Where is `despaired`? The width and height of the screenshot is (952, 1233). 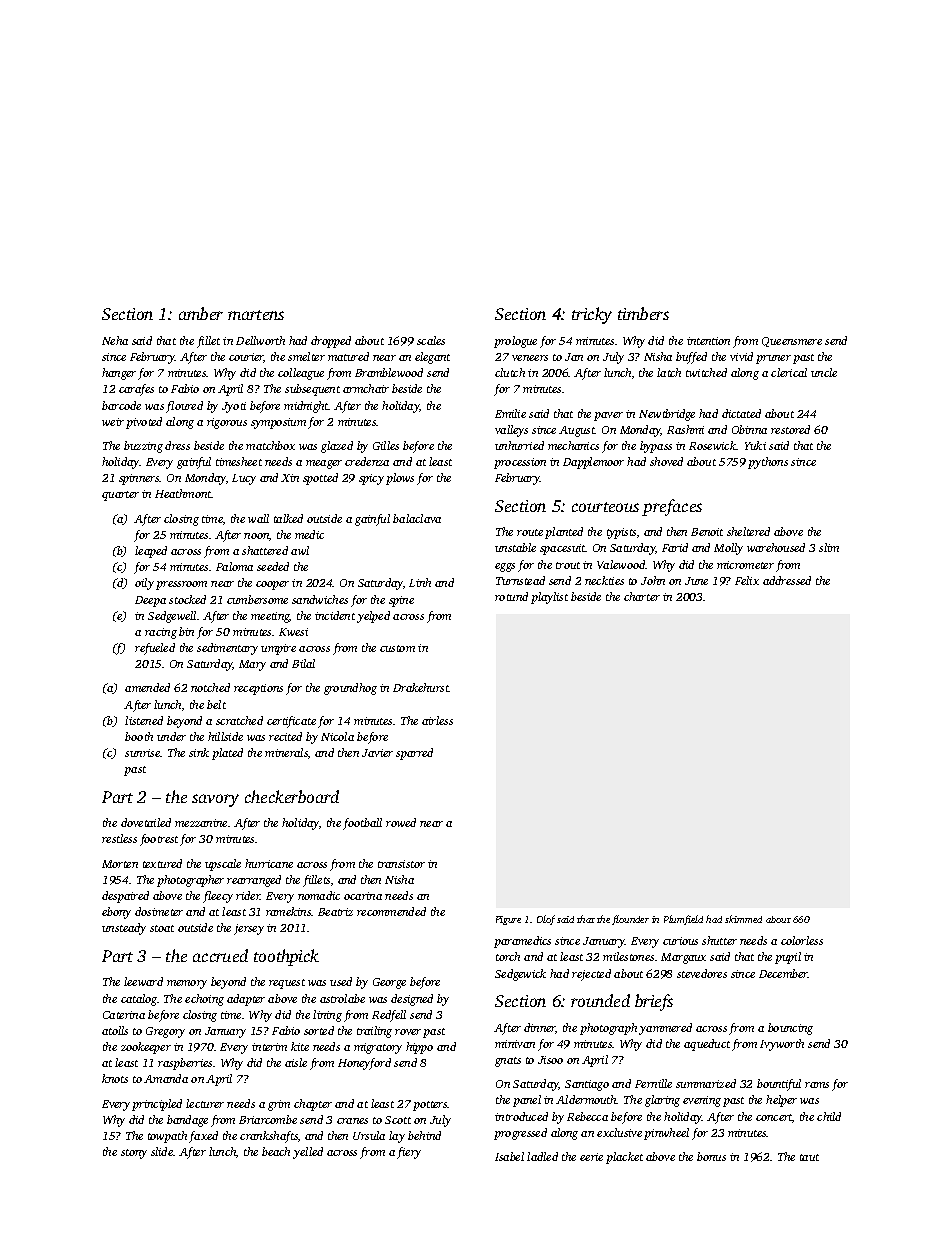 despaired is located at coordinates (125, 897).
